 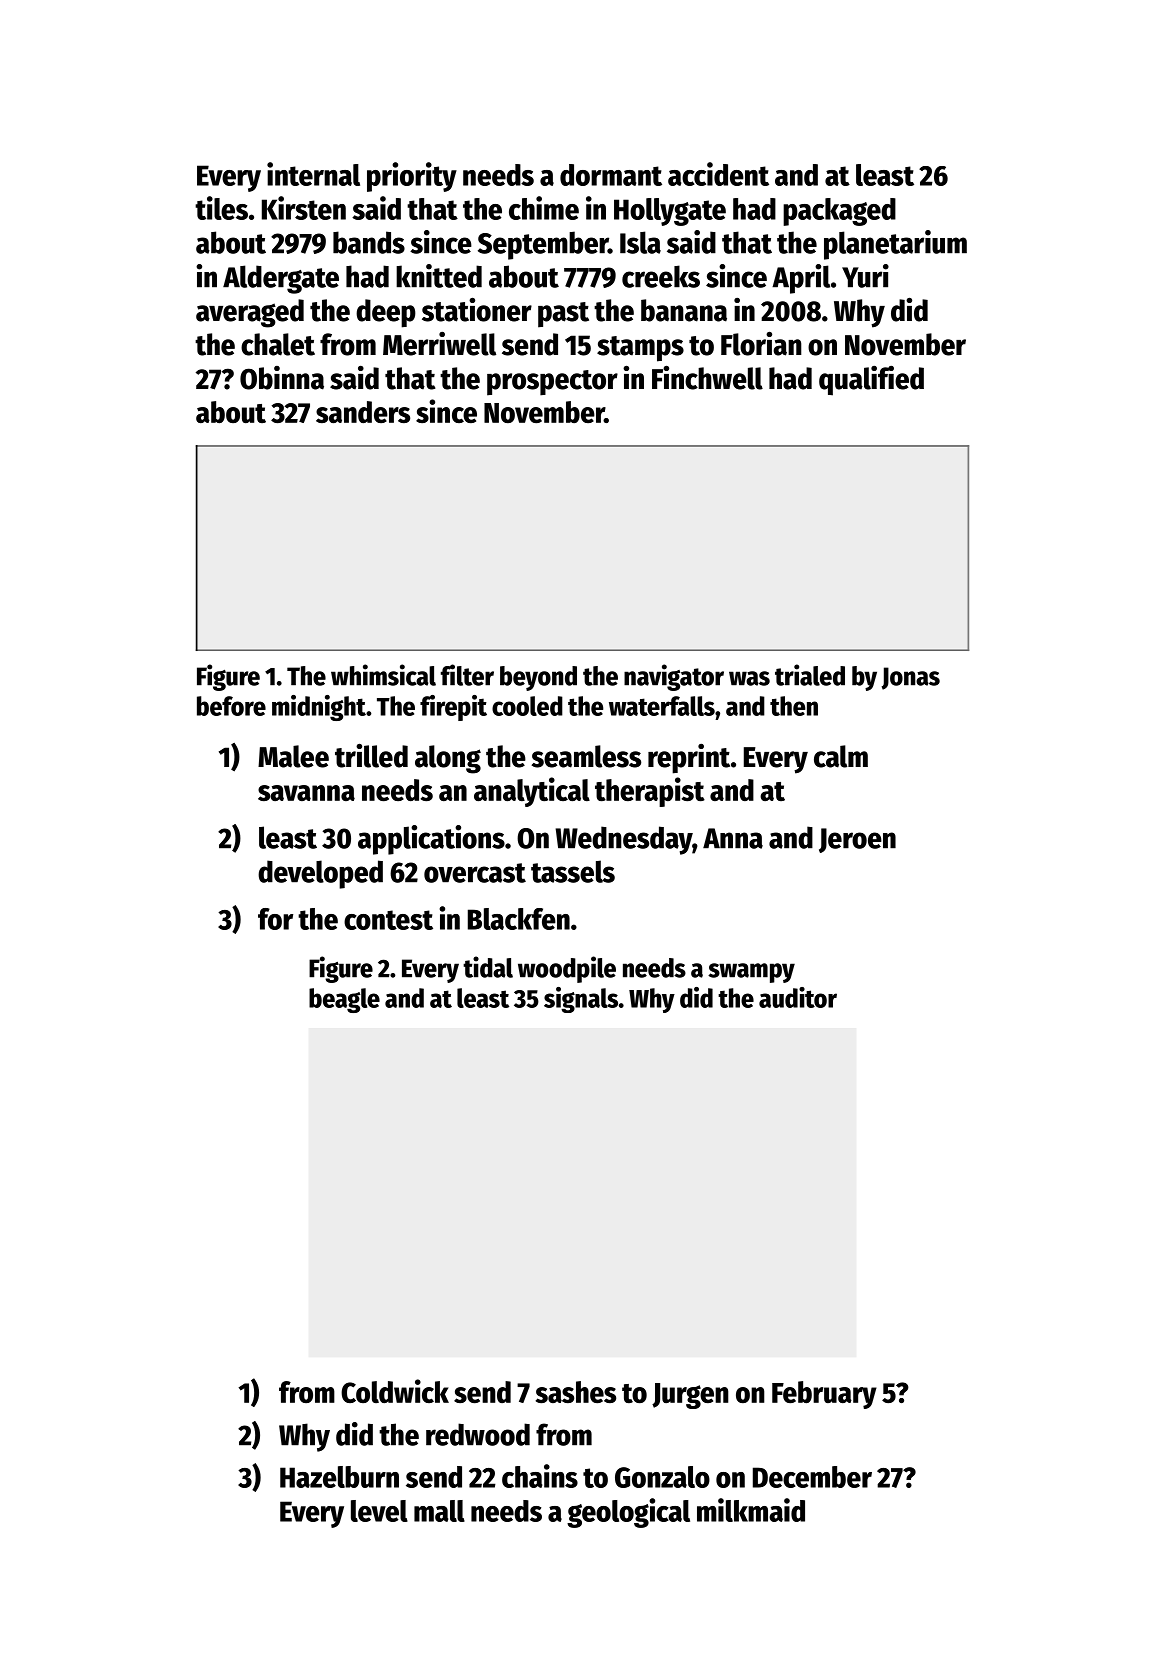 I want to click on therapist, so click(x=650, y=792).
